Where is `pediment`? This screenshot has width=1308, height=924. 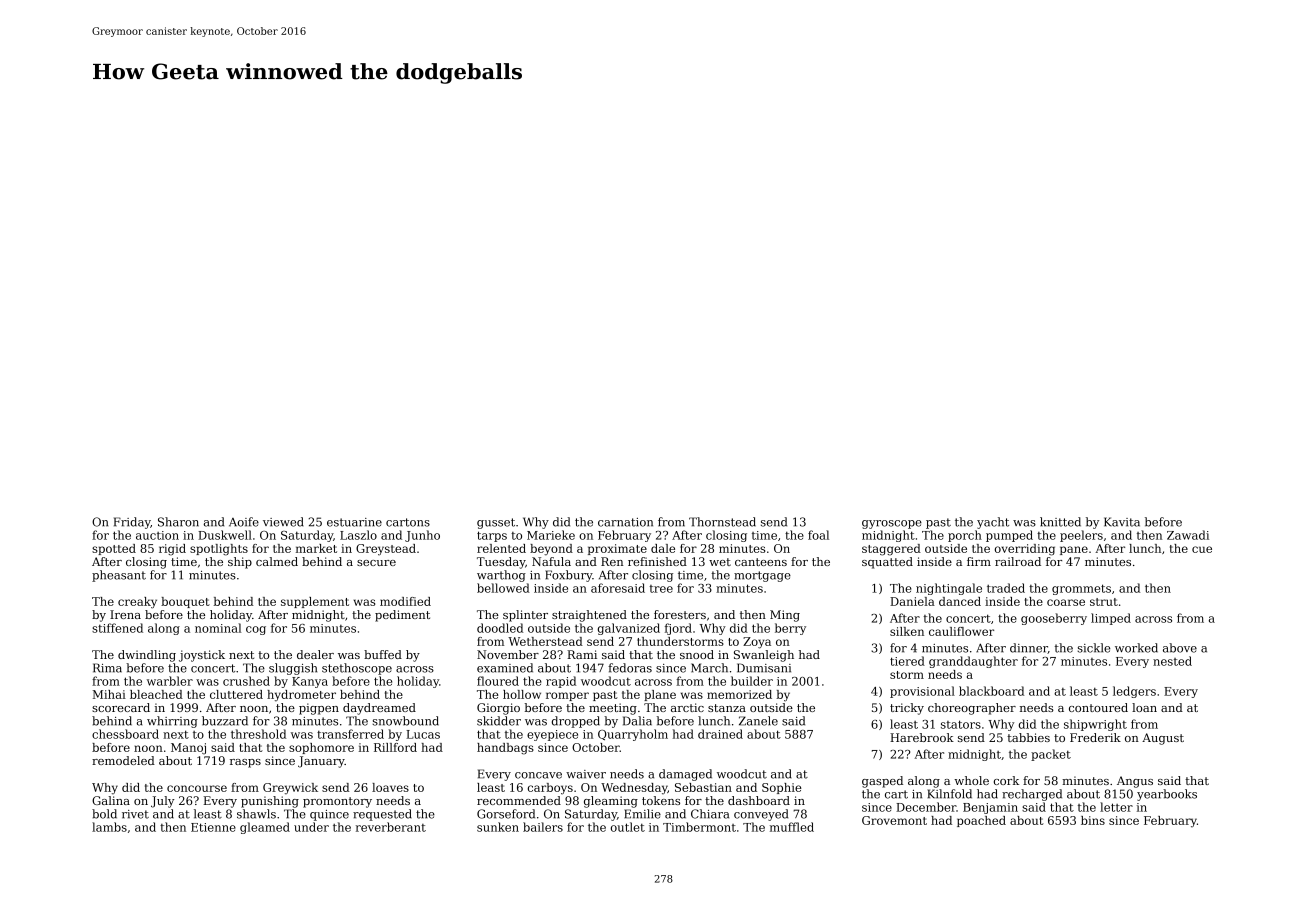
pediment is located at coordinates (402, 616).
